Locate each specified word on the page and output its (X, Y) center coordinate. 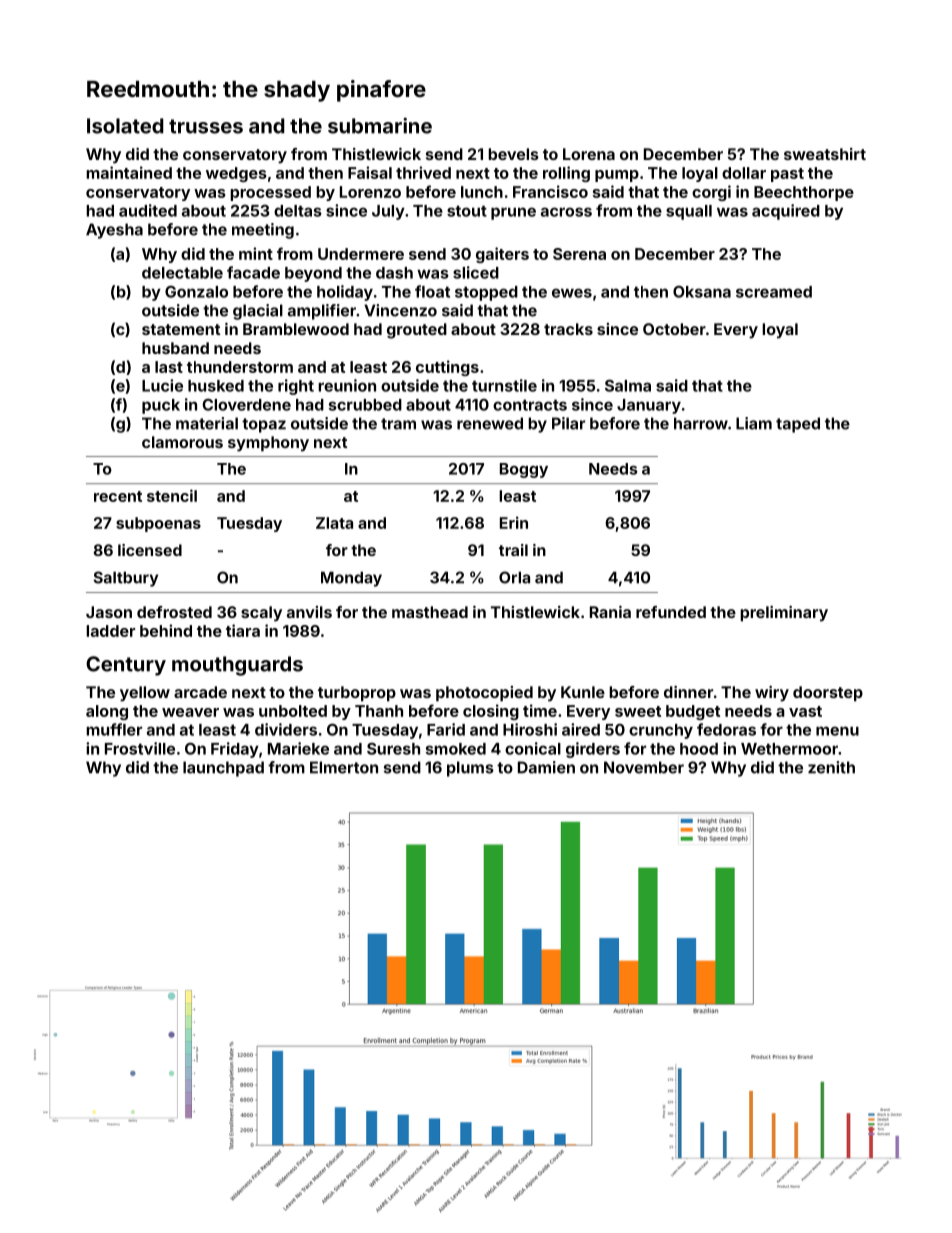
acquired (786, 212)
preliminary (784, 614)
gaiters (502, 255)
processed (270, 193)
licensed (150, 550)
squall (689, 212)
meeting (263, 231)
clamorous (182, 442)
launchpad (223, 769)
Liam (754, 423)
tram (398, 424)
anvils (309, 612)
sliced (476, 272)
